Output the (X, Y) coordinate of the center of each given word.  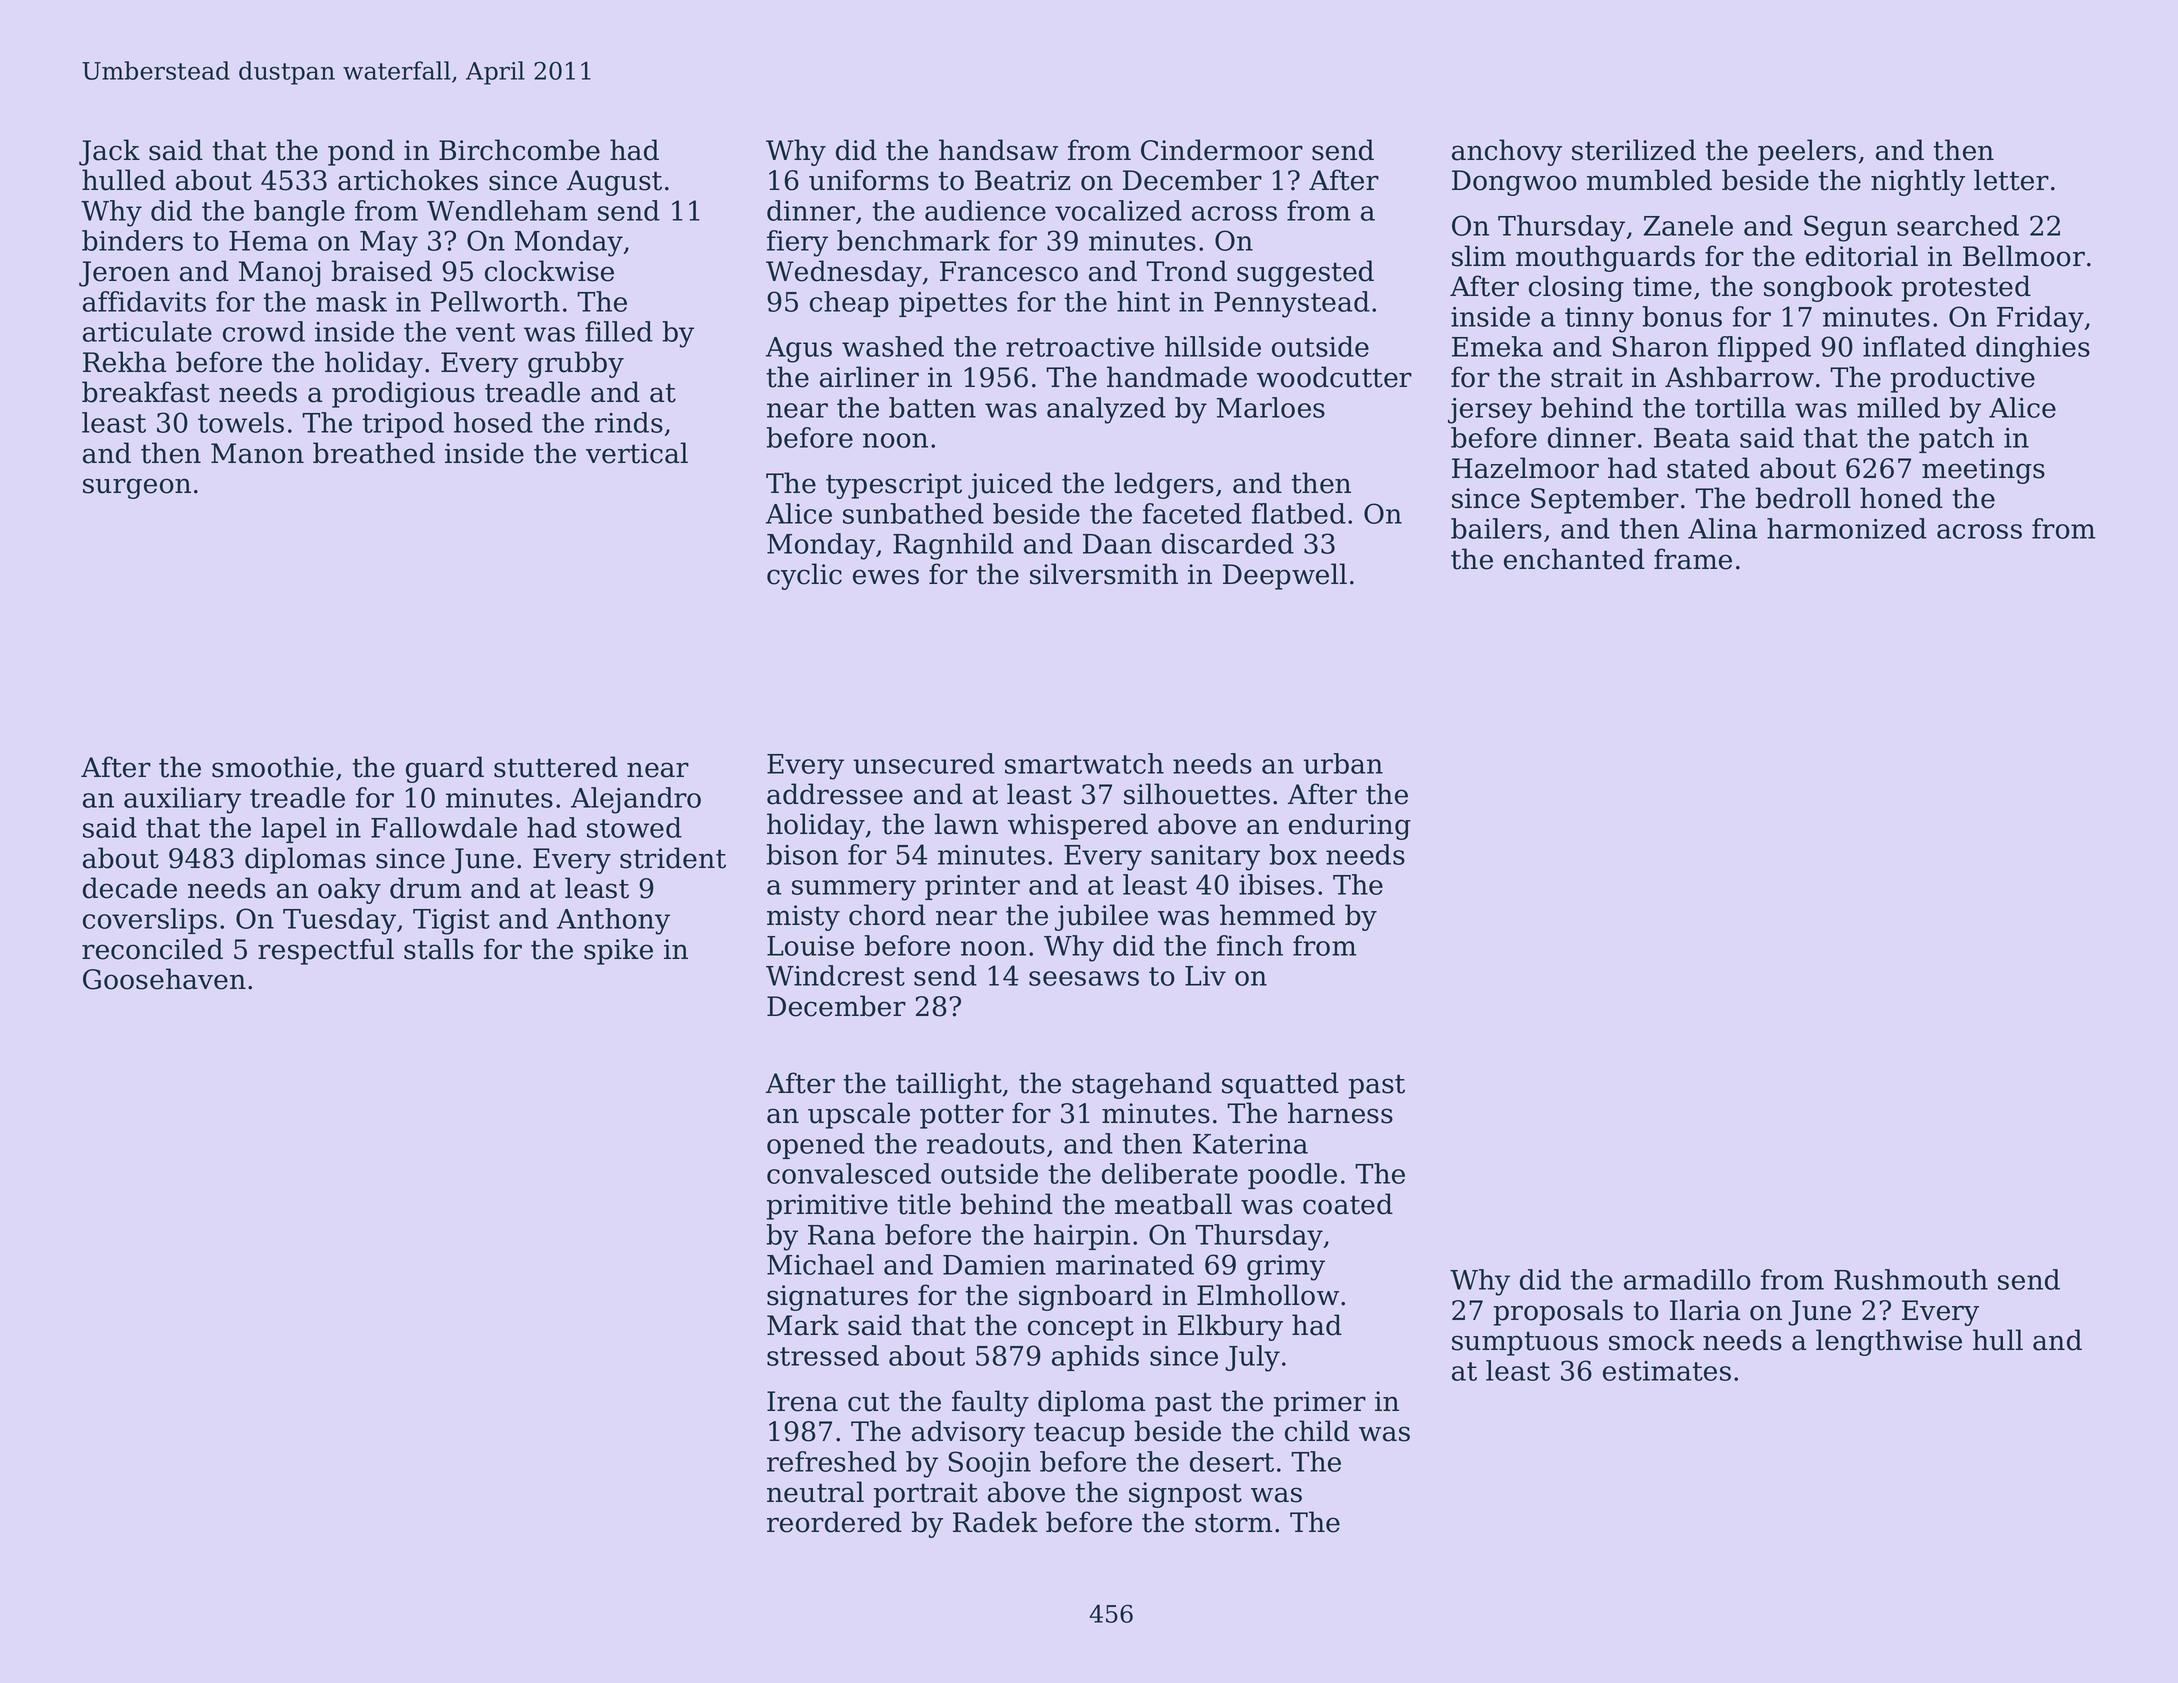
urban (1343, 763)
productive (1963, 379)
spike (618, 951)
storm (1233, 1523)
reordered (834, 1522)
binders (132, 240)
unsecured (924, 763)
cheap (849, 304)
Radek (995, 1522)
